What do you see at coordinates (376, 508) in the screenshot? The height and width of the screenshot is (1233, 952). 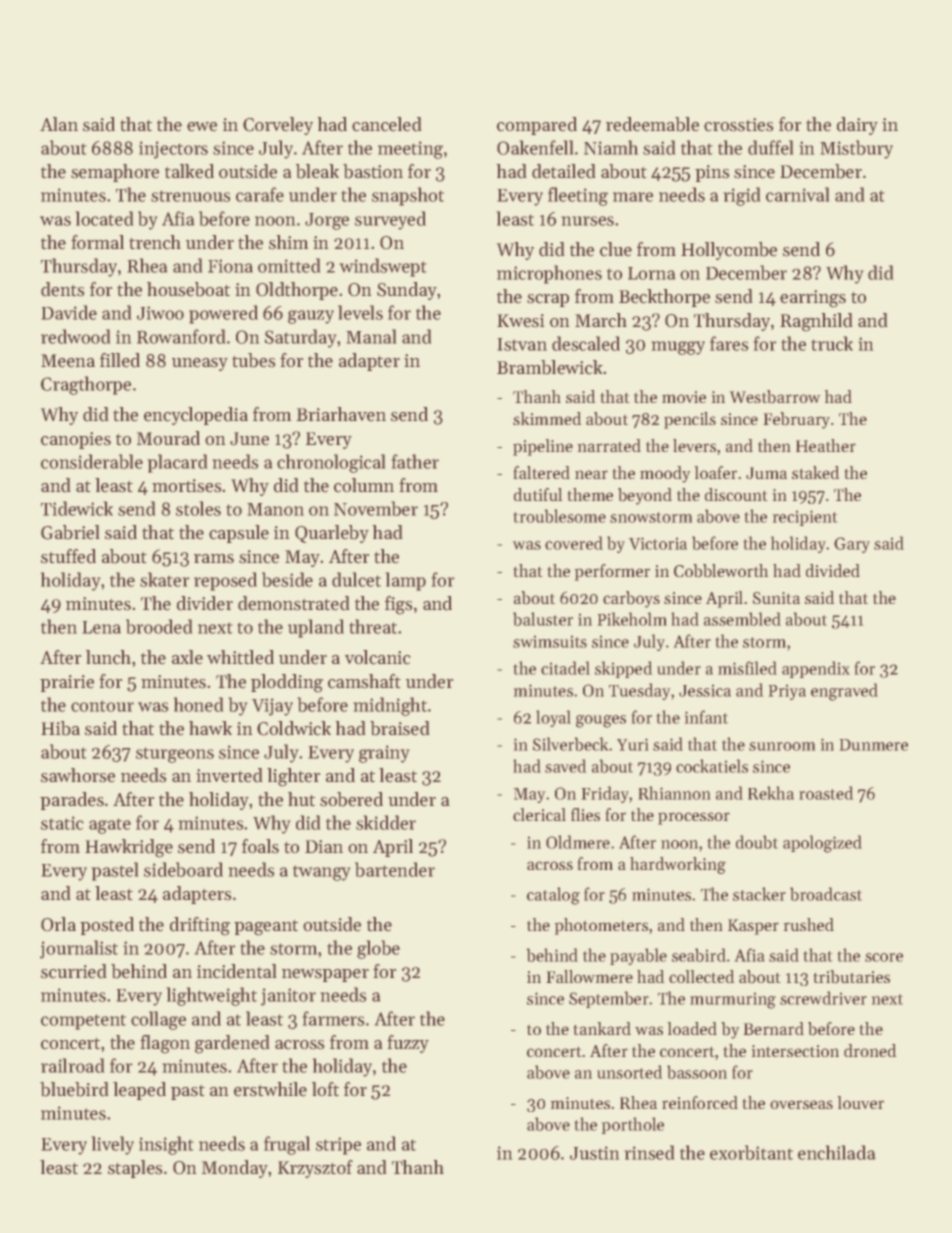 I see `November` at bounding box center [376, 508].
